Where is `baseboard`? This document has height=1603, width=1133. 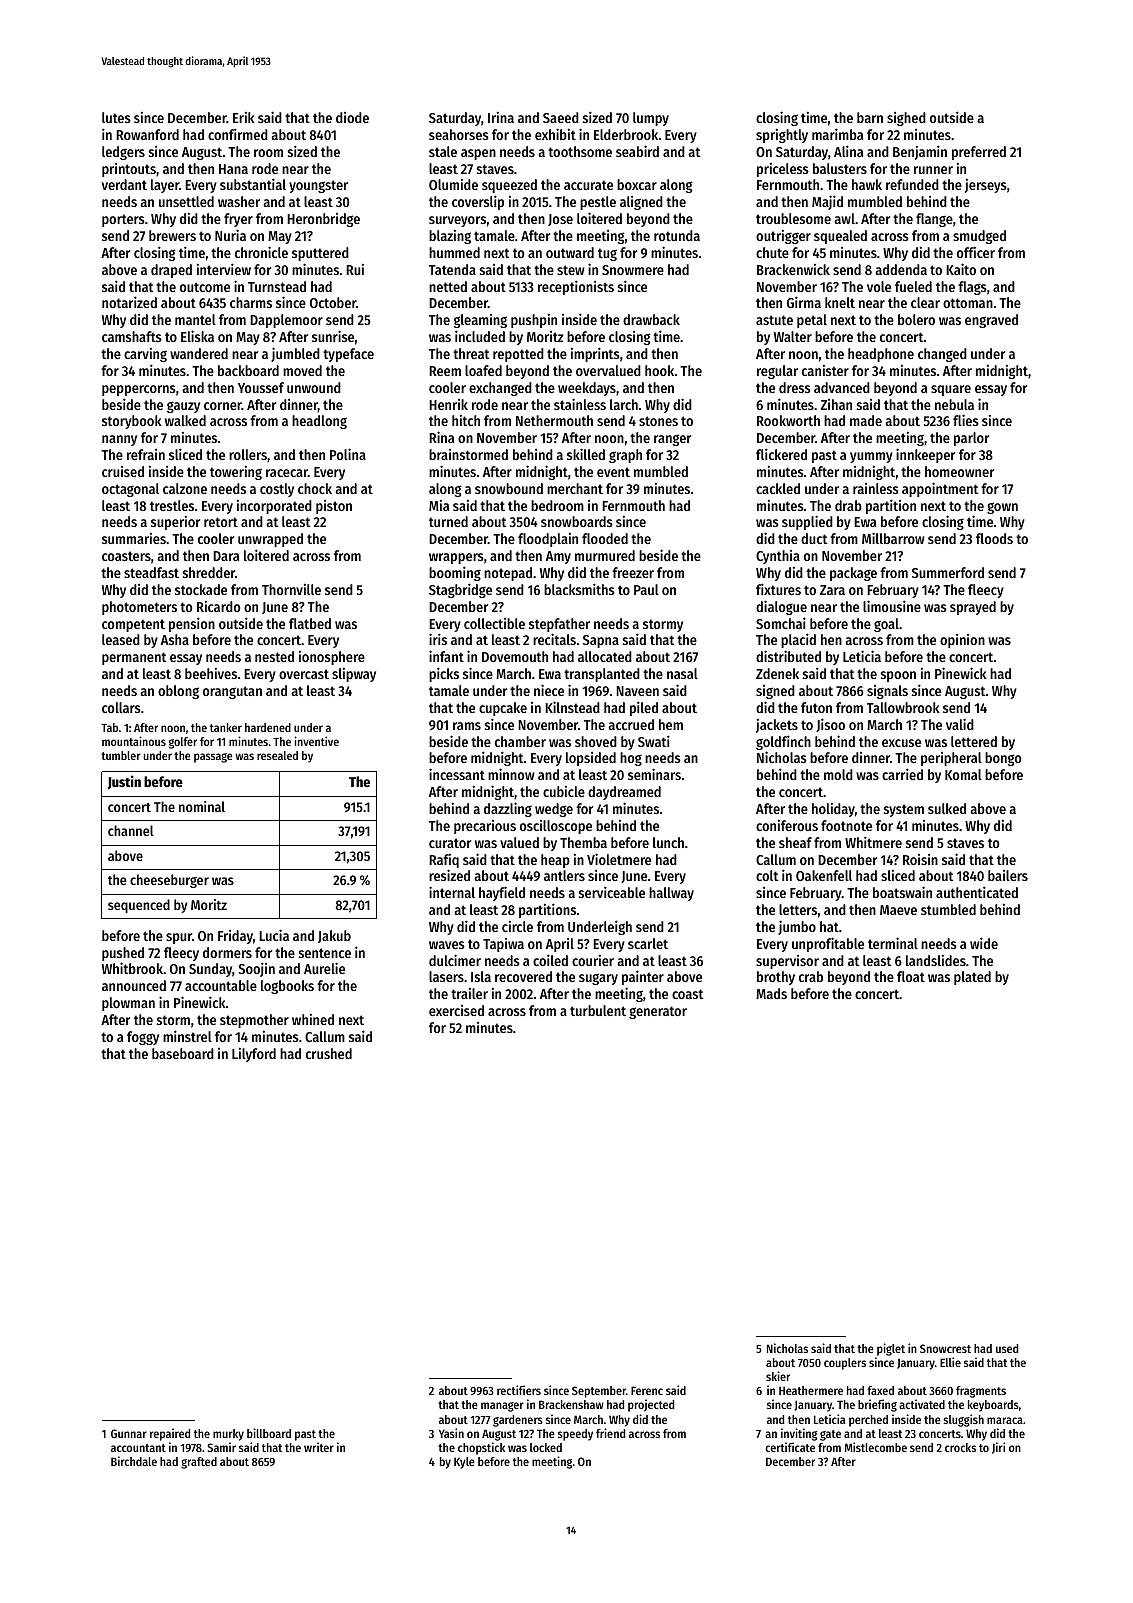
baseboard is located at coordinates (183, 1053).
